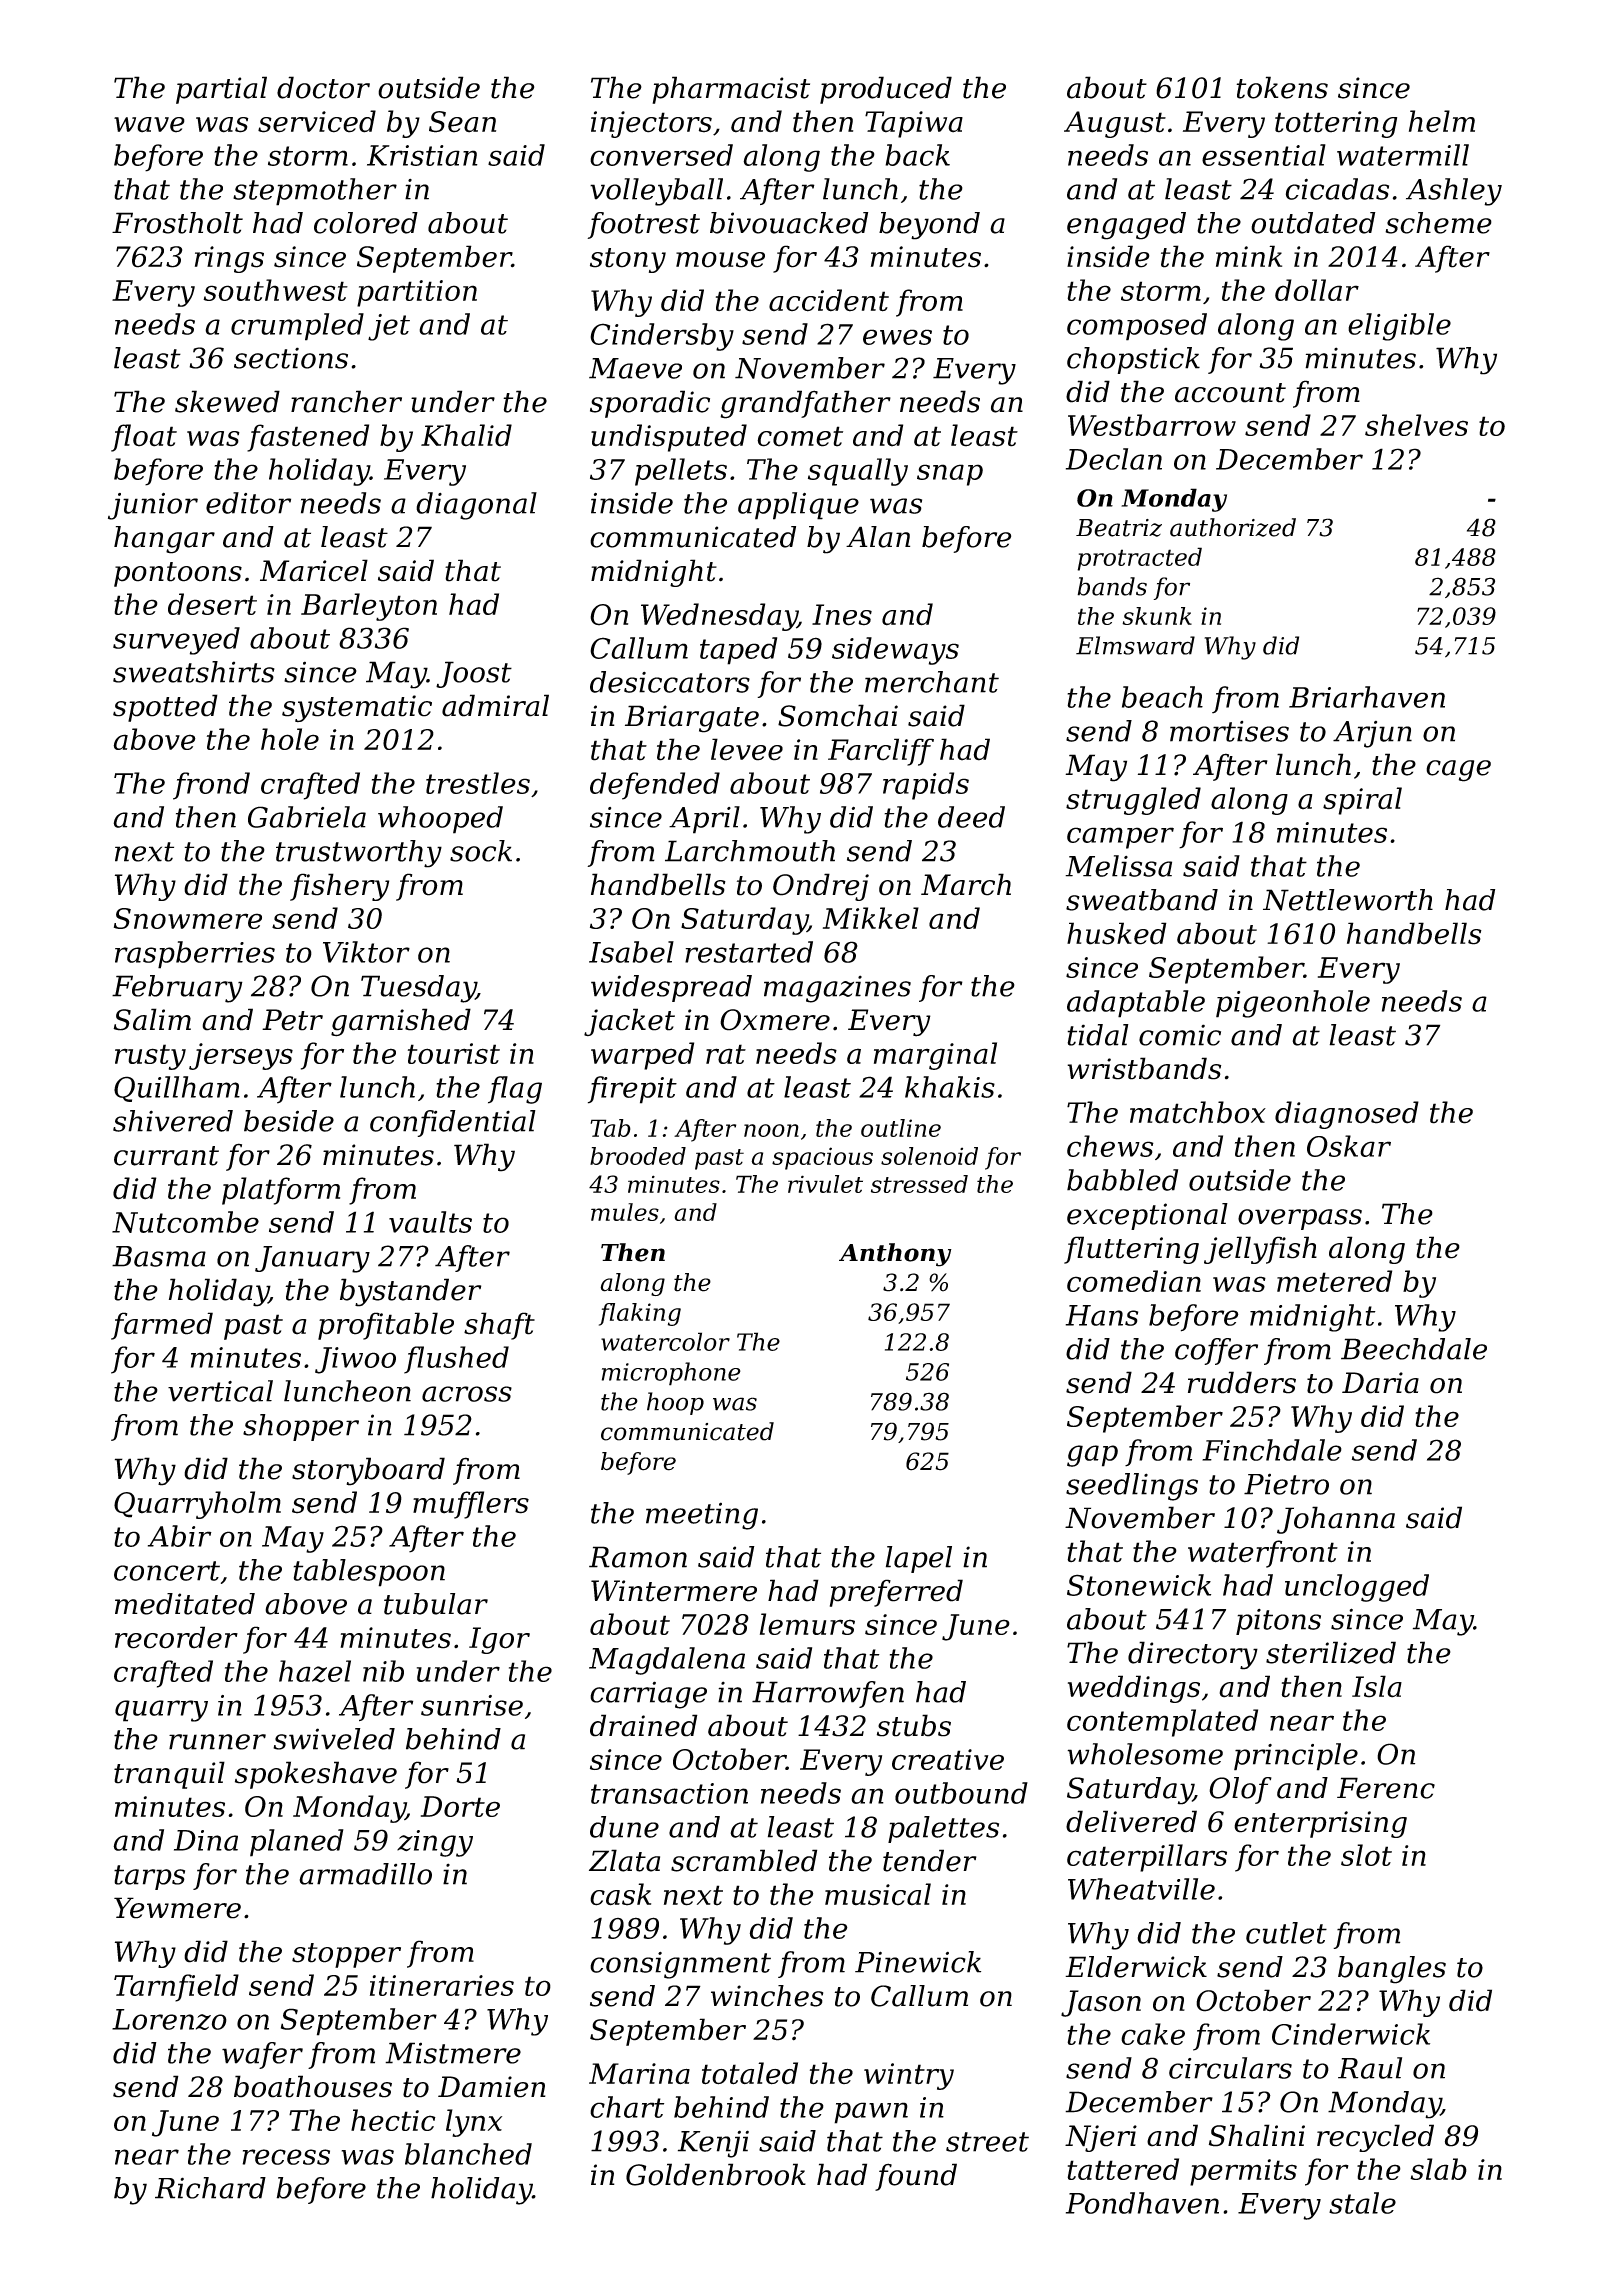 This screenshot has width=1620, height=2292. I want to click on Nettleworth, so click(1348, 900).
